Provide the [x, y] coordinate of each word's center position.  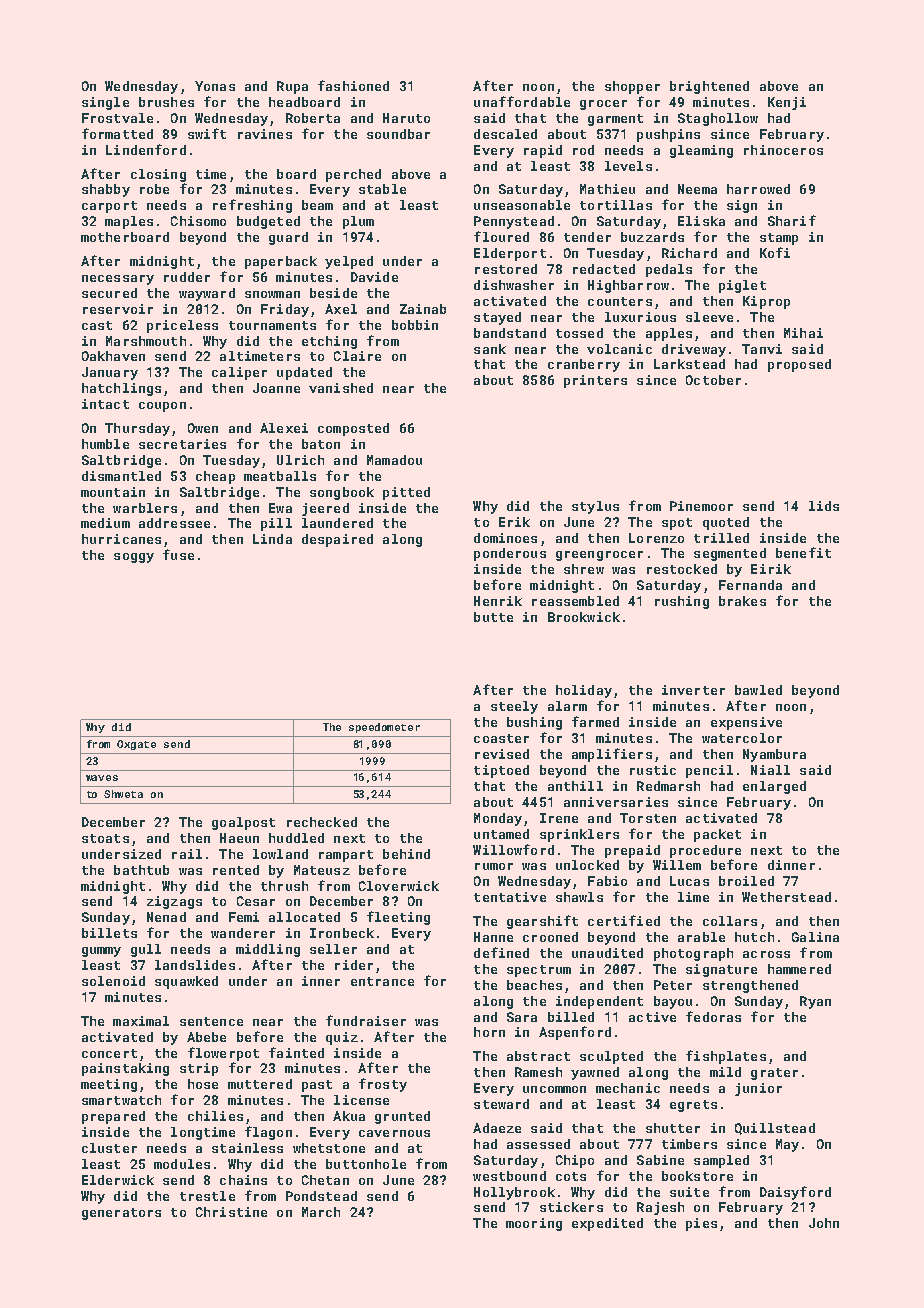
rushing [682, 602]
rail [187, 854]
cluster [109, 1148]
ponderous [510, 554]
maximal [141, 1021]
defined [501, 952]
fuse [178, 554]
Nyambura [774, 755]
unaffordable [522, 101]
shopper [632, 87]
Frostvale [117, 118]
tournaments [272, 325]
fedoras [713, 1016]
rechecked [322, 822]
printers [595, 381]
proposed [799, 365]
